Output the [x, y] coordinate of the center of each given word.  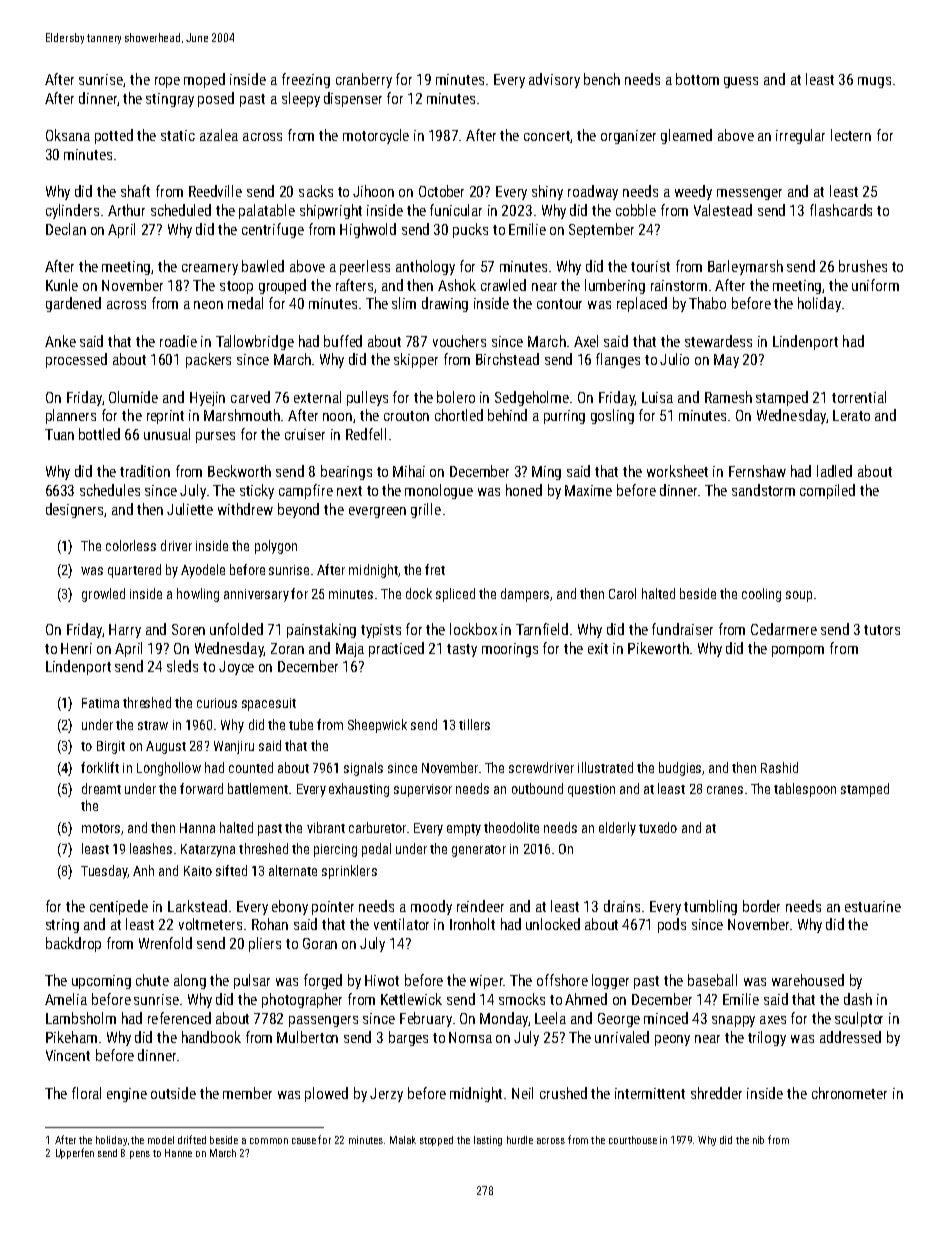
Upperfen [75, 1153]
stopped [436, 1141]
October [441, 191]
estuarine [873, 906]
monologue [439, 491]
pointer [333, 908]
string [62, 926]
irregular [800, 136]
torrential [859, 397]
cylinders [72, 211]
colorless [131, 545]
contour [559, 304]
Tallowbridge [255, 342]
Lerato [851, 415]
